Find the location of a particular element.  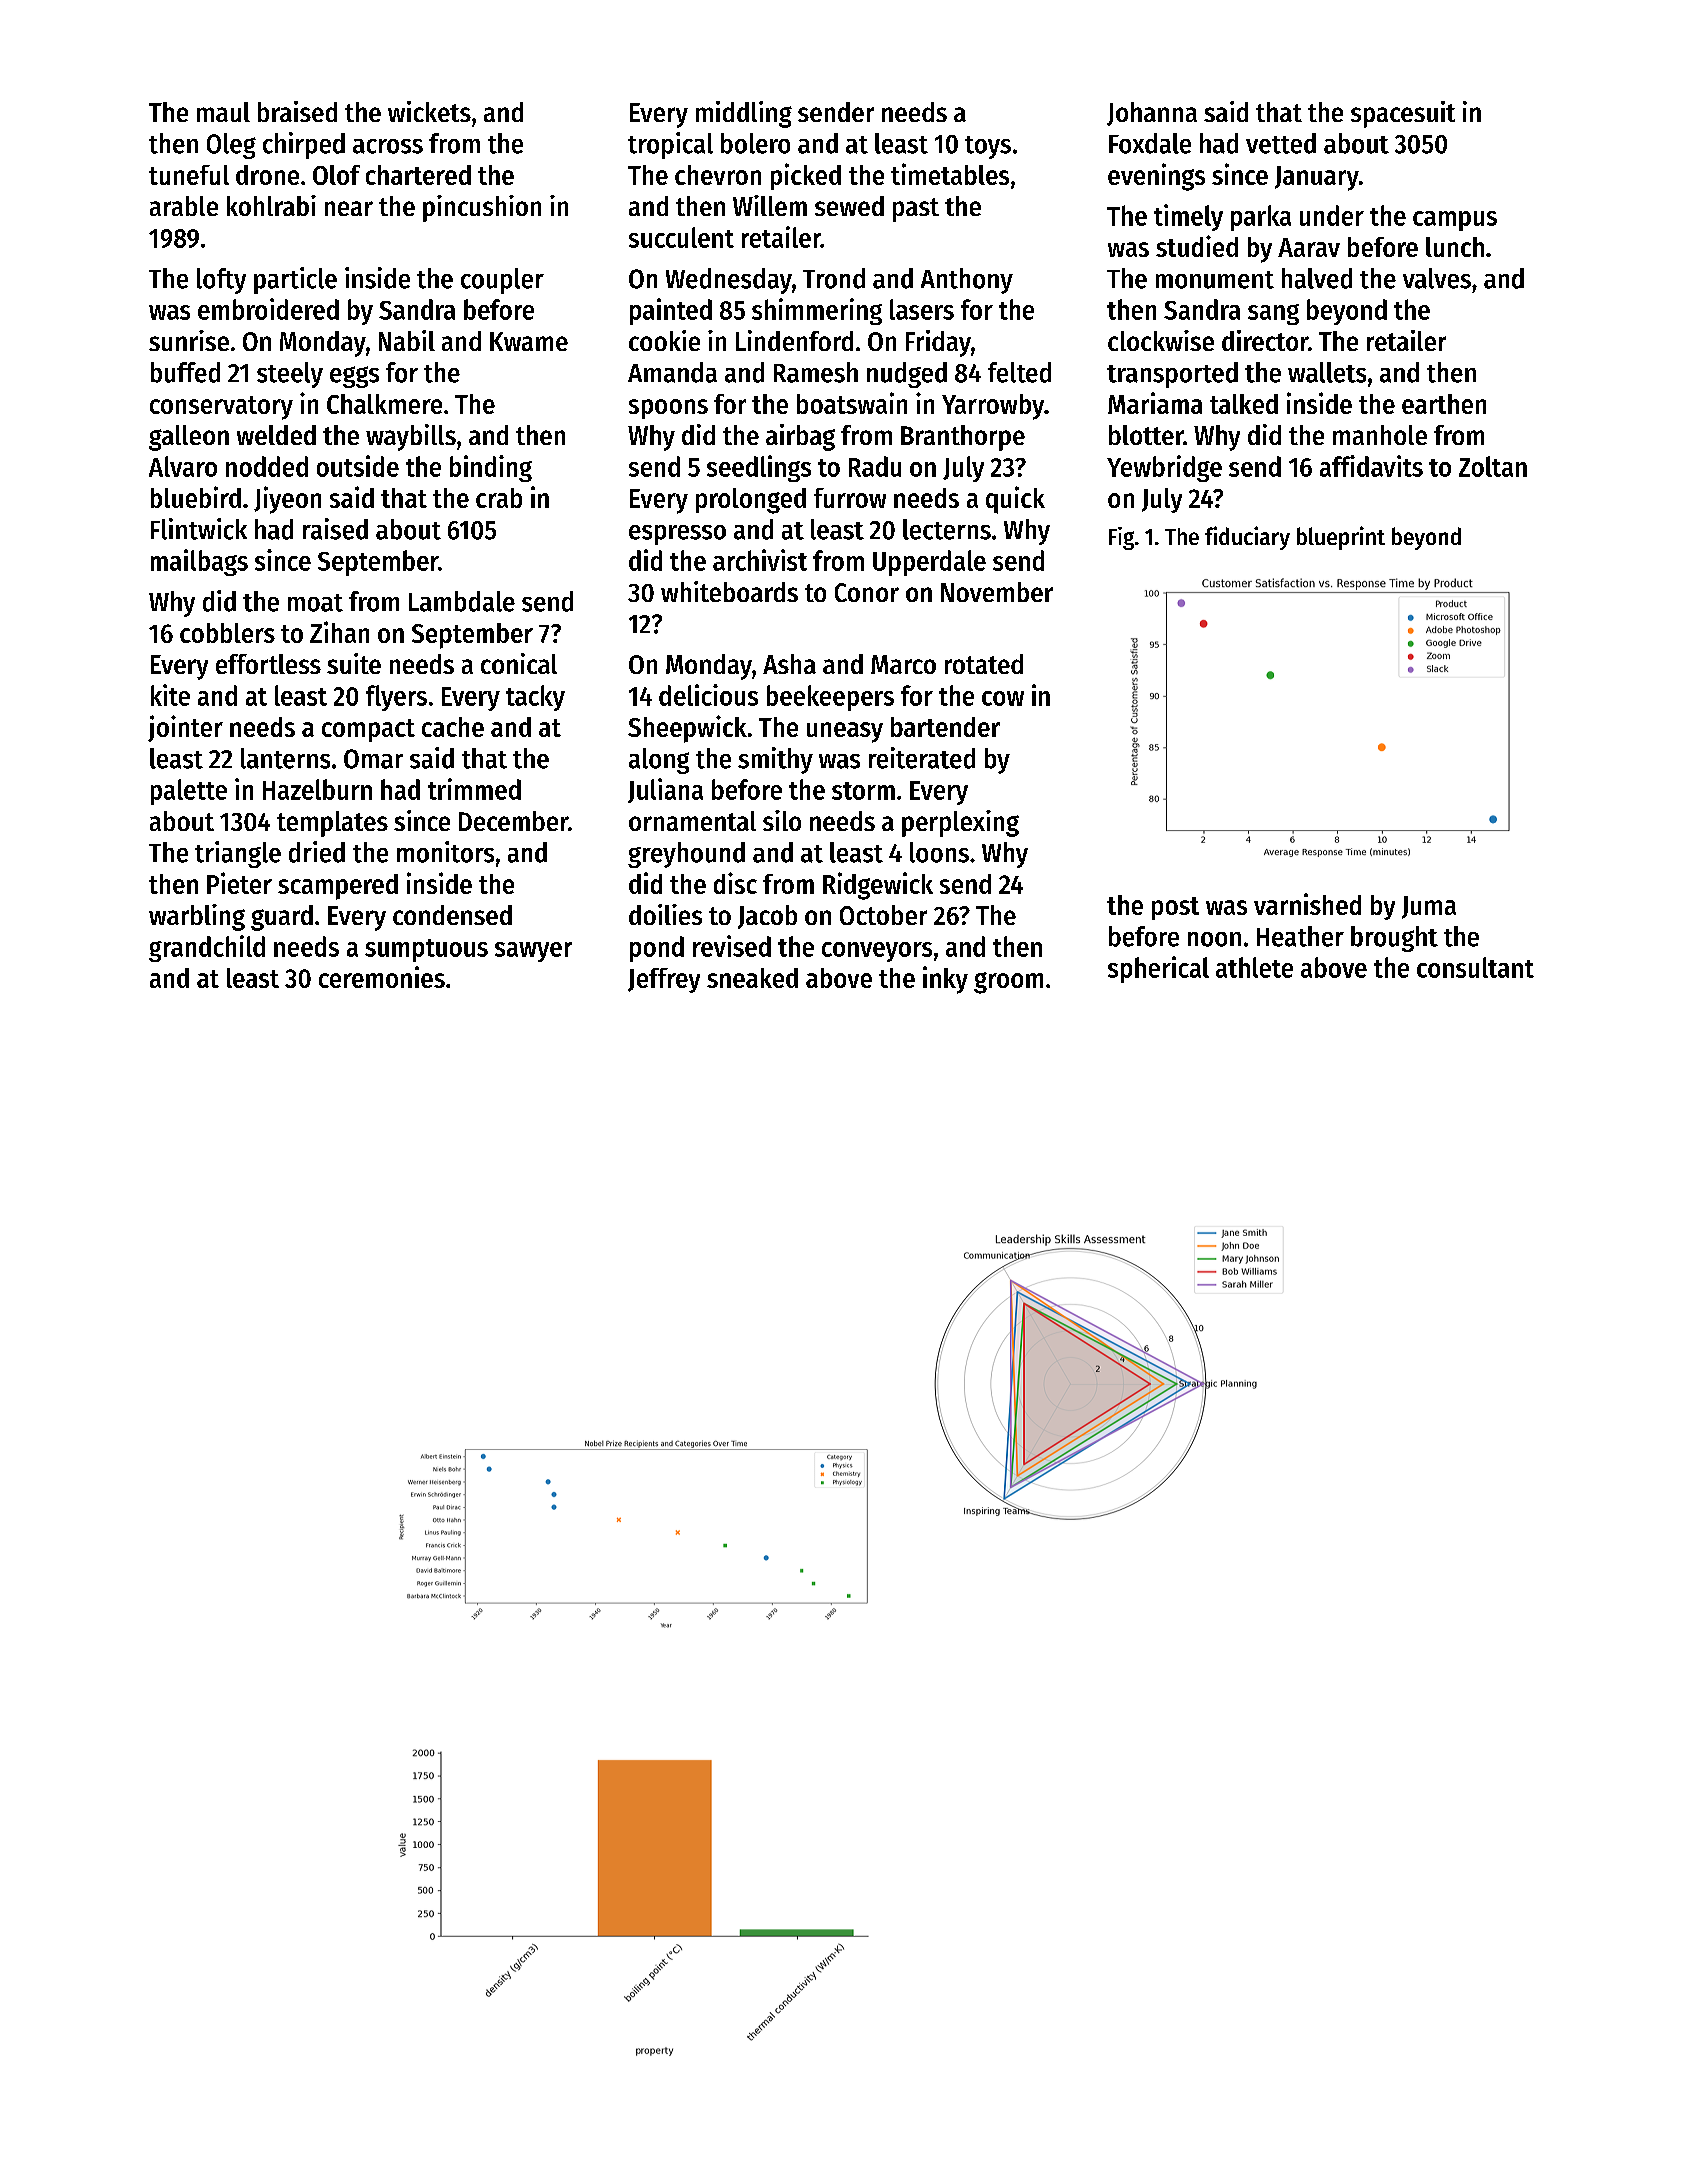

Asha is located at coordinates (789, 664).
